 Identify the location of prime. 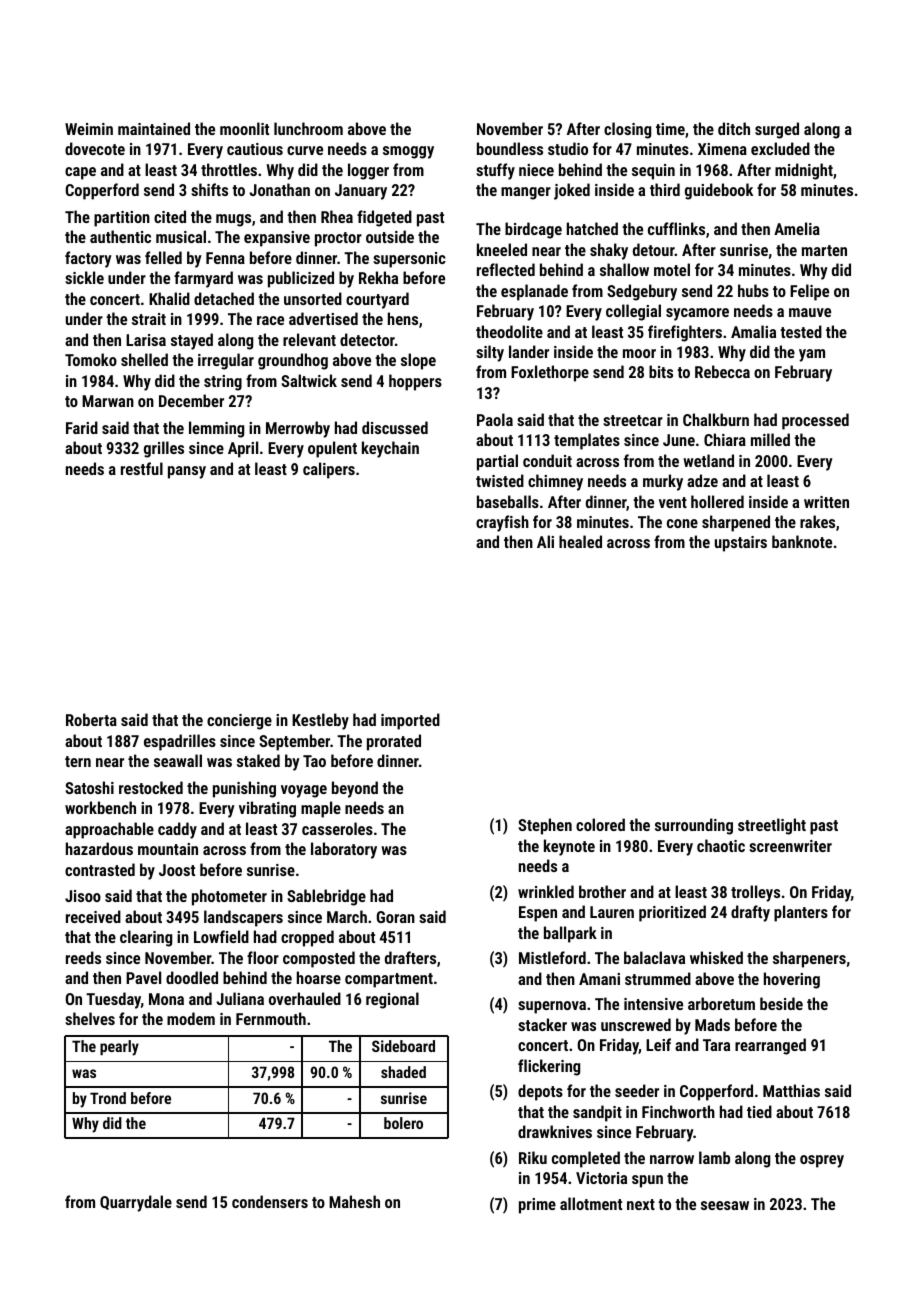
(537, 1206).
